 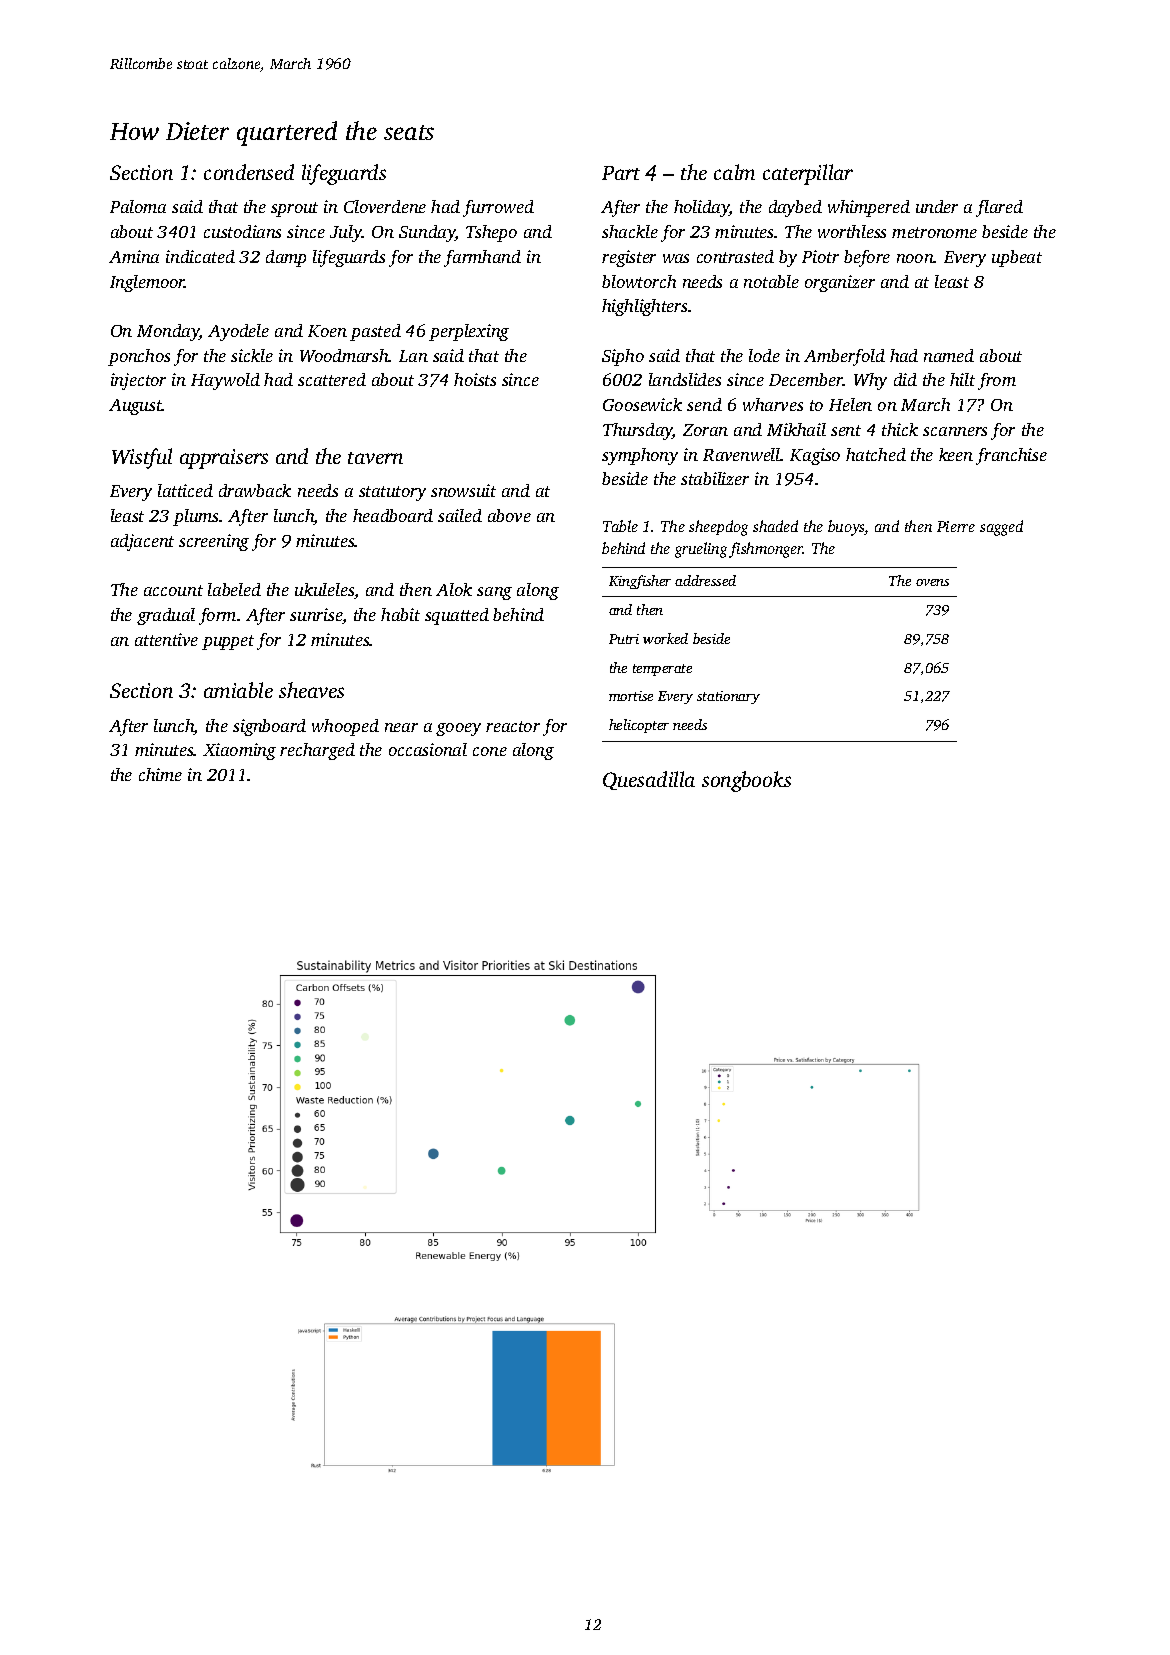 I want to click on farmhand, so click(x=482, y=258).
